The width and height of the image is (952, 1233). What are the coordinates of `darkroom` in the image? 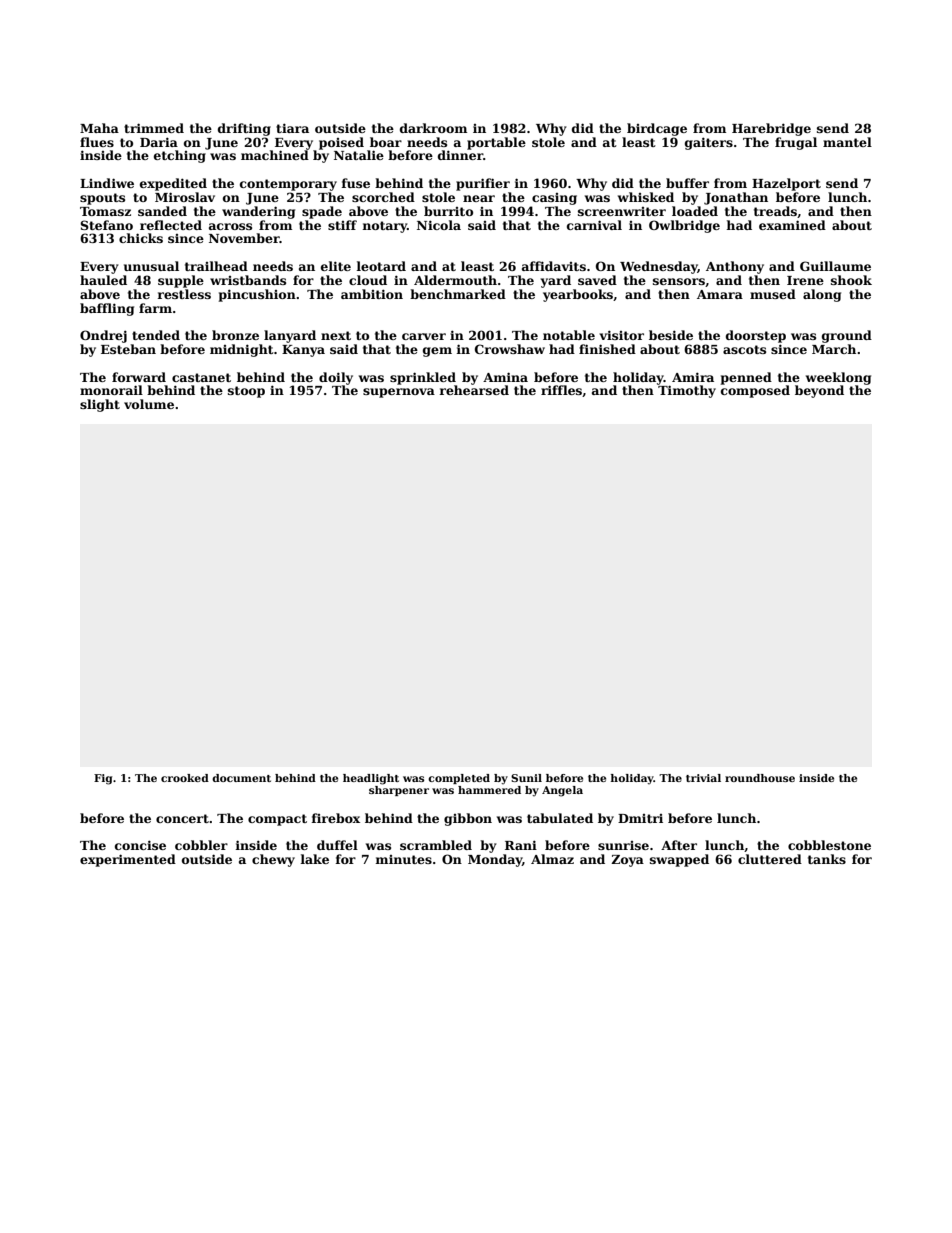 It's located at (433, 128).
